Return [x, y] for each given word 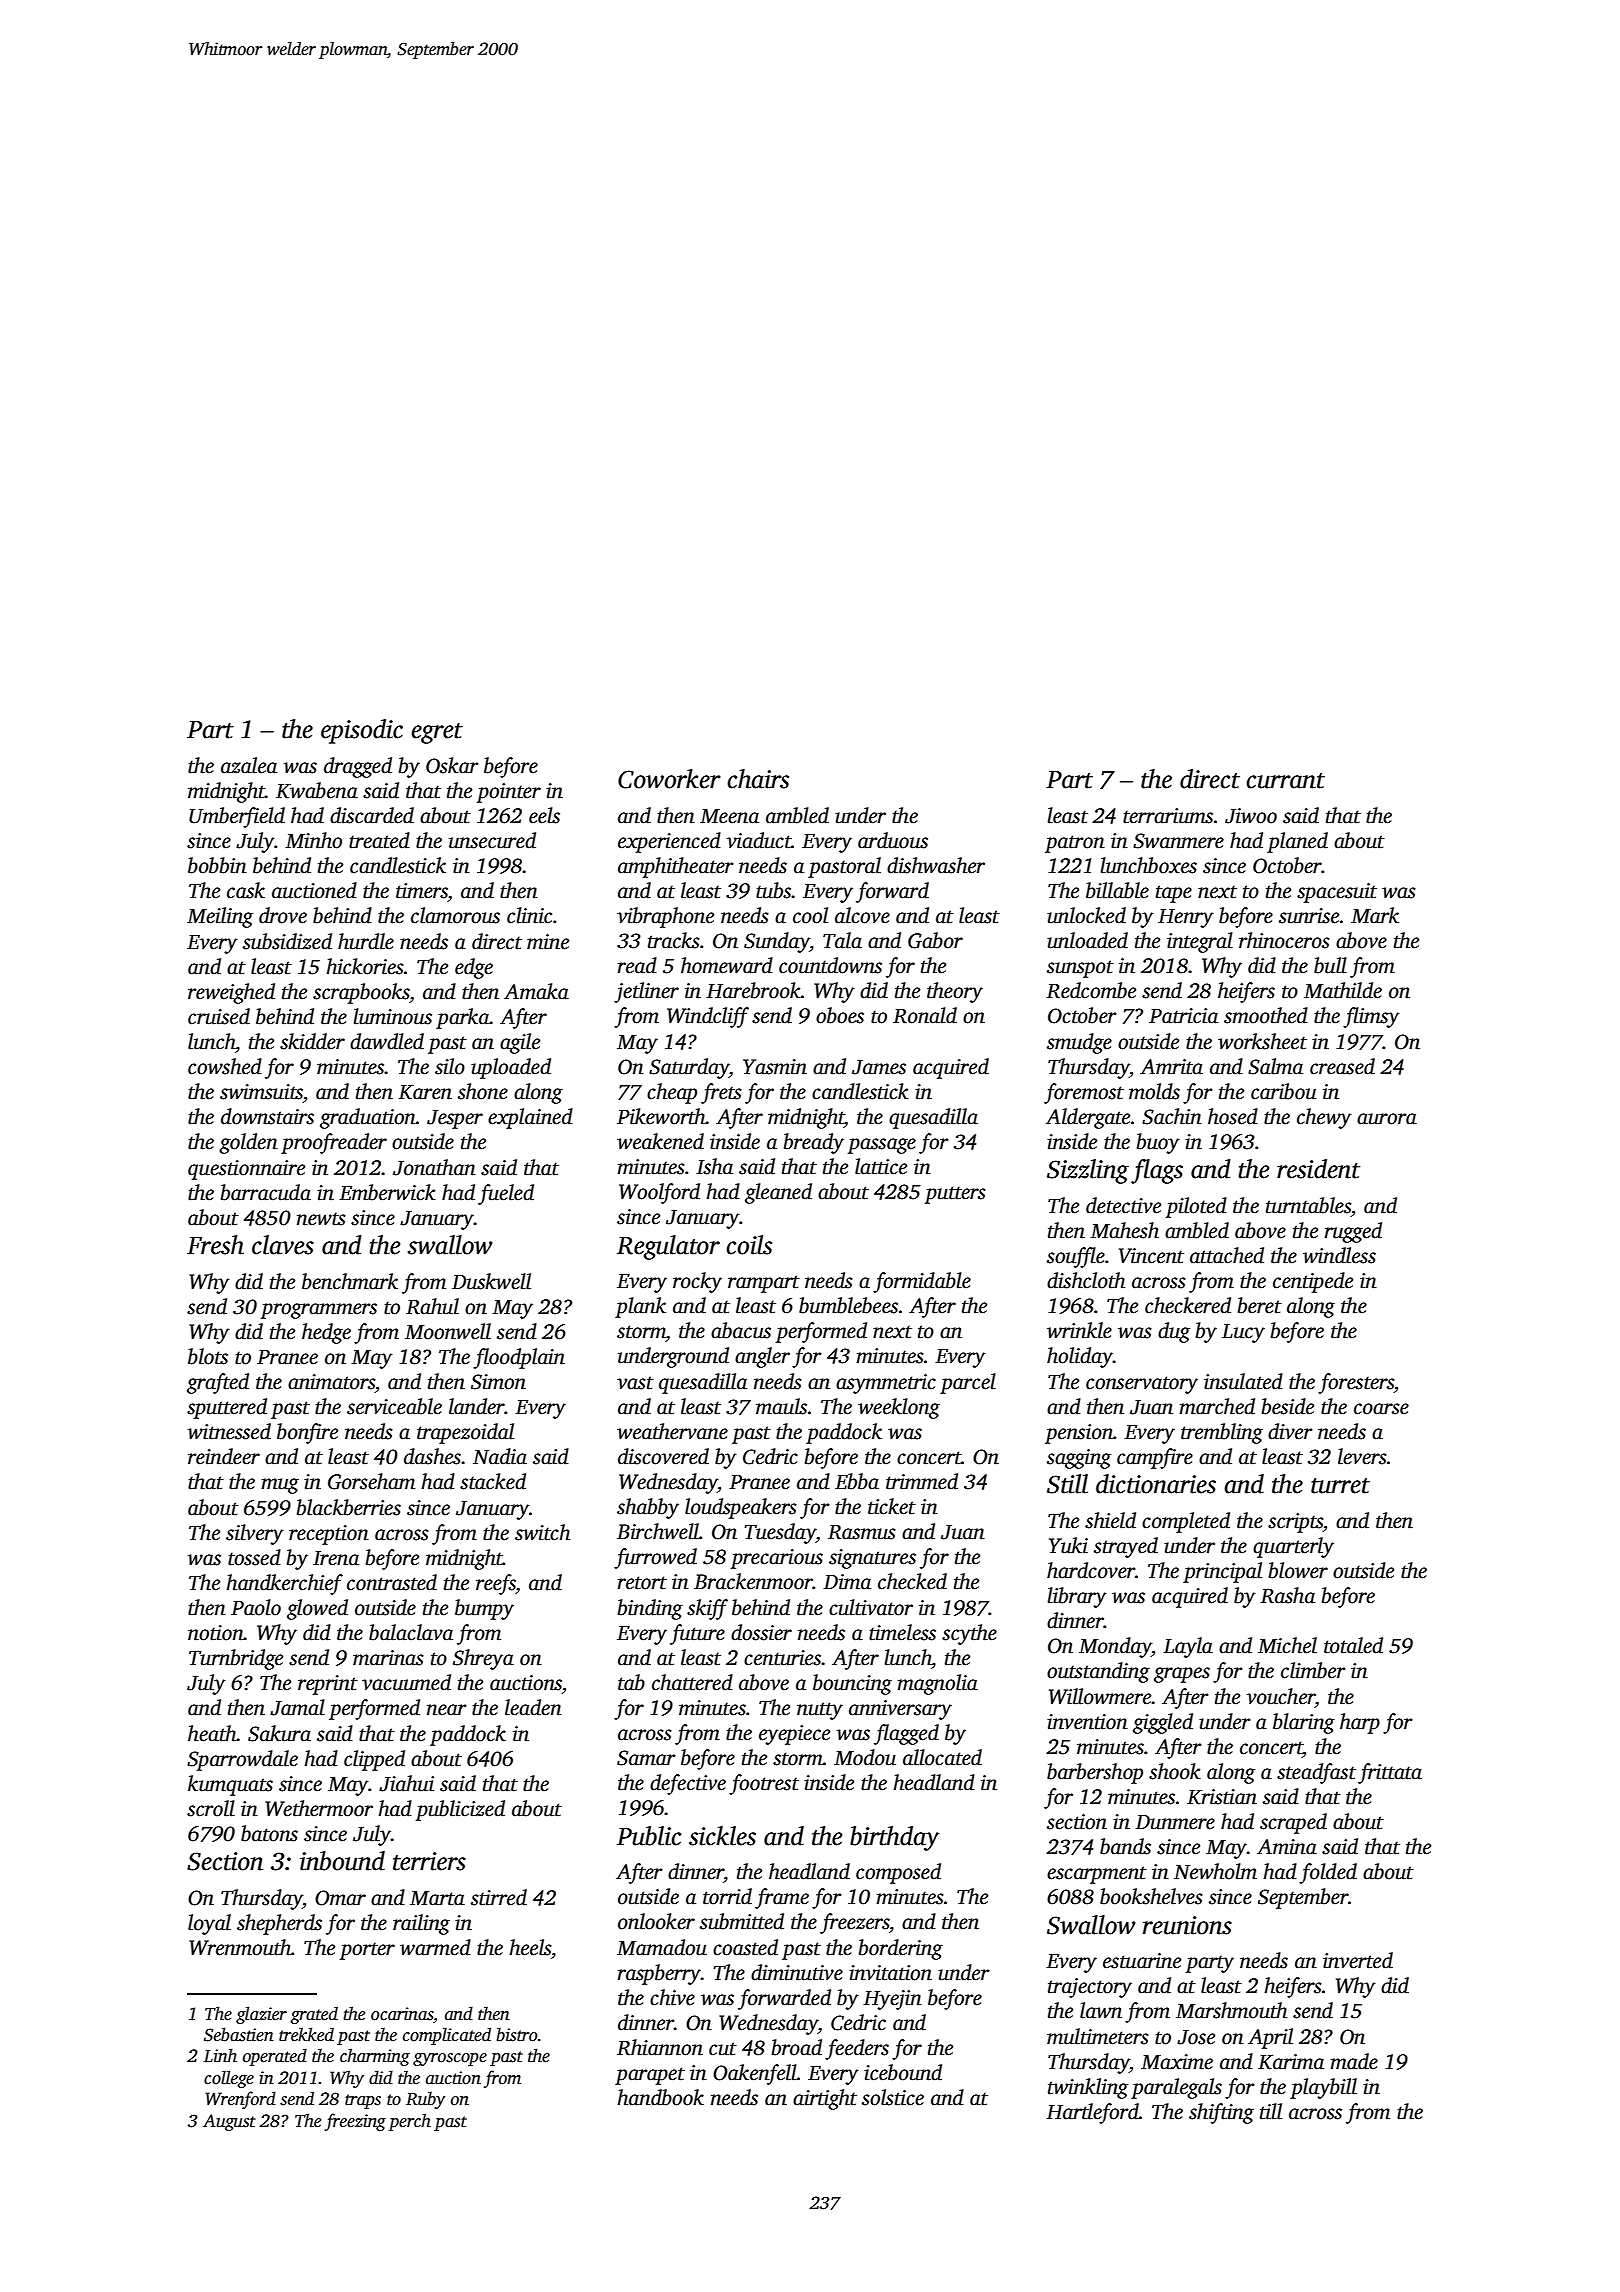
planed [1297, 842]
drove [283, 915]
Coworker [669, 779]
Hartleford [1092, 2113]
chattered [692, 1682]
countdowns [830, 965]
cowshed [225, 1066]
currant [1285, 781]
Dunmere [1175, 1822]
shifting [1221, 2113]
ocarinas [402, 2014]
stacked [493, 1481]
